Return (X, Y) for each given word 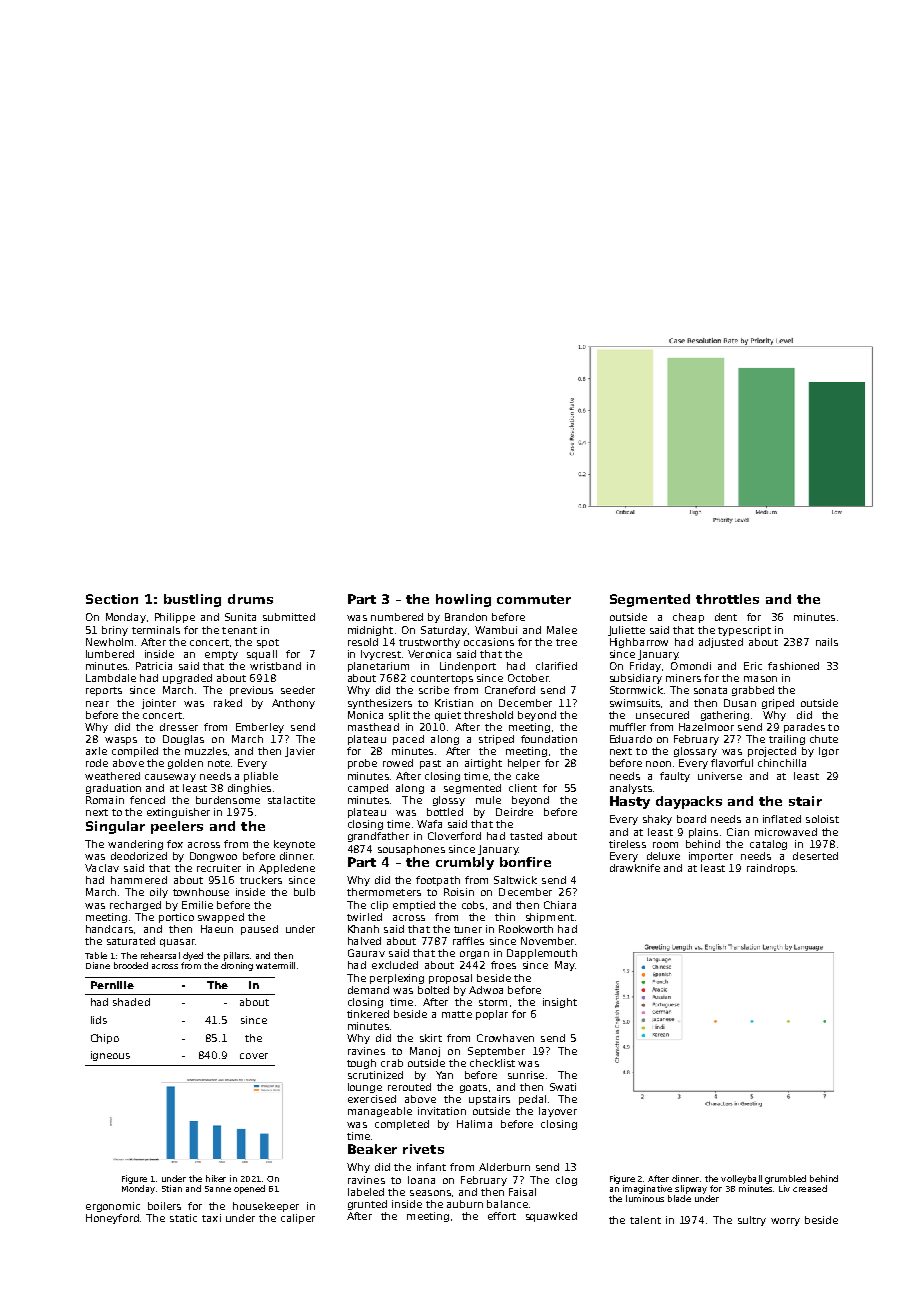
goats (473, 1088)
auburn (465, 1204)
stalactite (291, 800)
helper (524, 764)
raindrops (771, 869)
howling (463, 600)
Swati (563, 1087)
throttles (727, 599)
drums (250, 599)
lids (99, 1020)
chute (824, 739)
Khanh (363, 929)
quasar (177, 943)
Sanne (218, 1189)
